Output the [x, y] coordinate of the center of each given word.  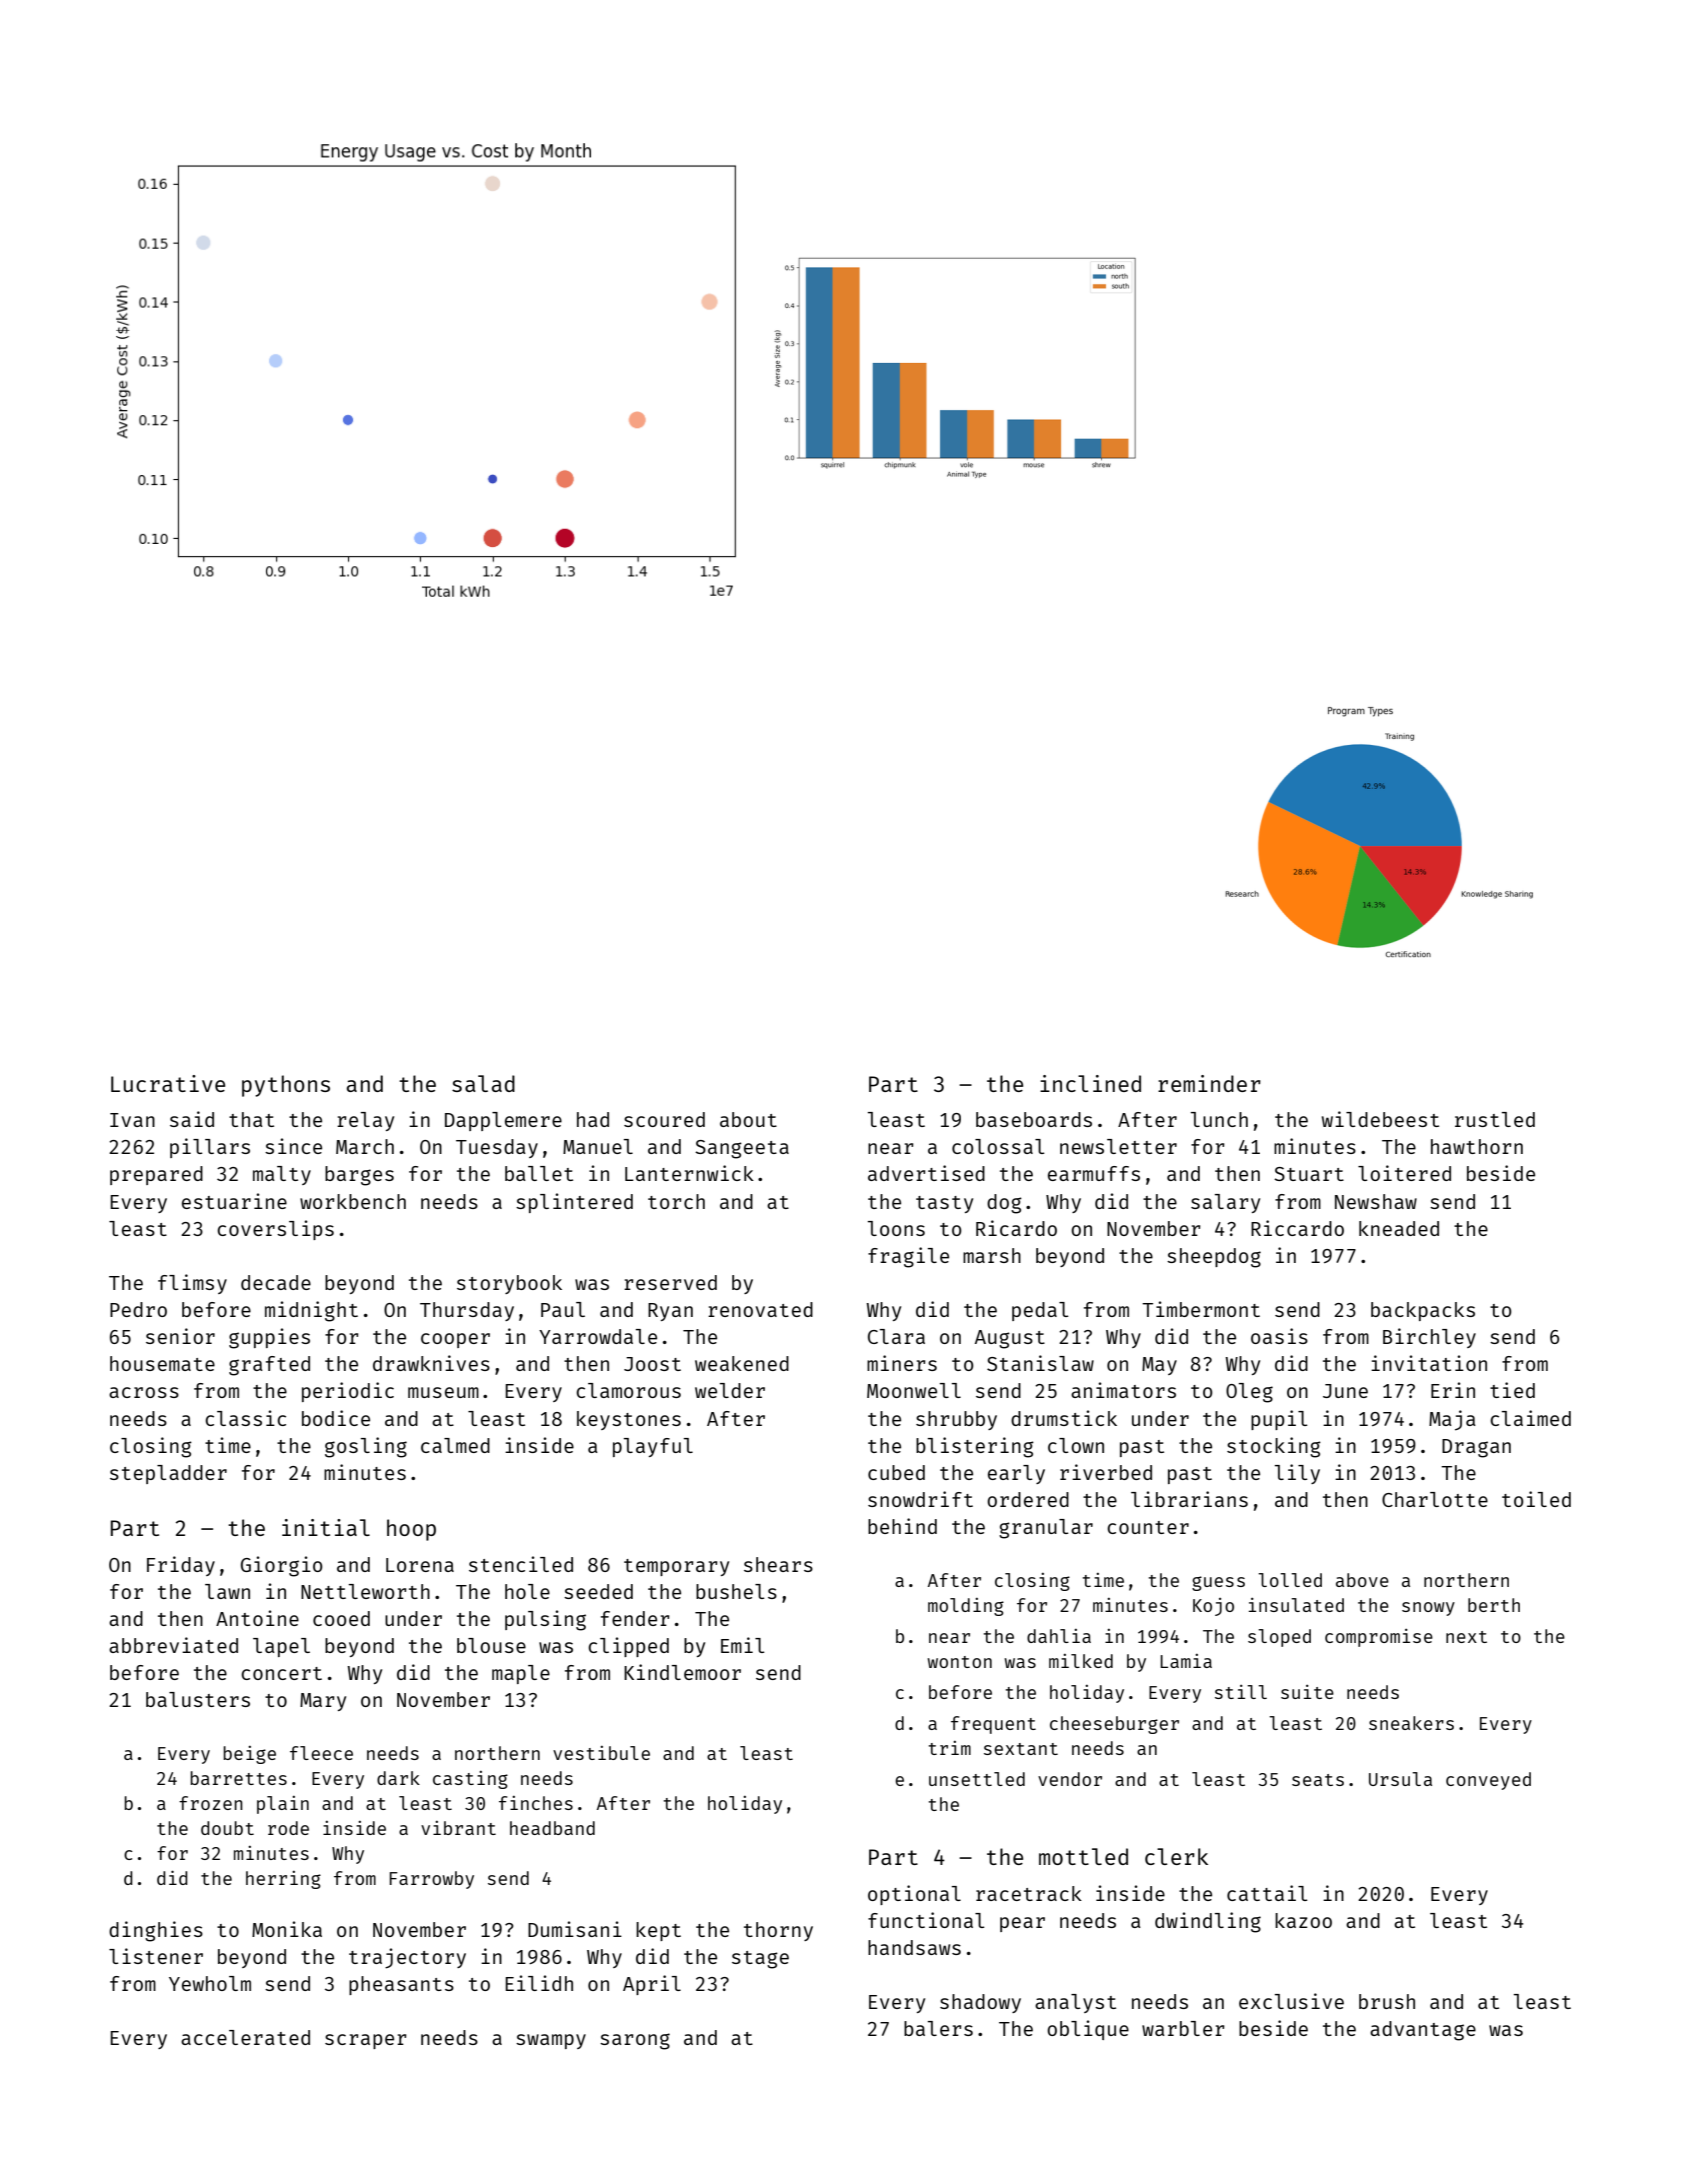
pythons [286, 1086]
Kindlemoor [682, 1672]
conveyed [1488, 1781]
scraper [366, 2041]
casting [470, 1780]
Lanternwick [689, 1173]
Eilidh [539, 1983]
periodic [348, 1392]
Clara [896, 1336]
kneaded [1399, 1228]
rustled [1495, 1119]
